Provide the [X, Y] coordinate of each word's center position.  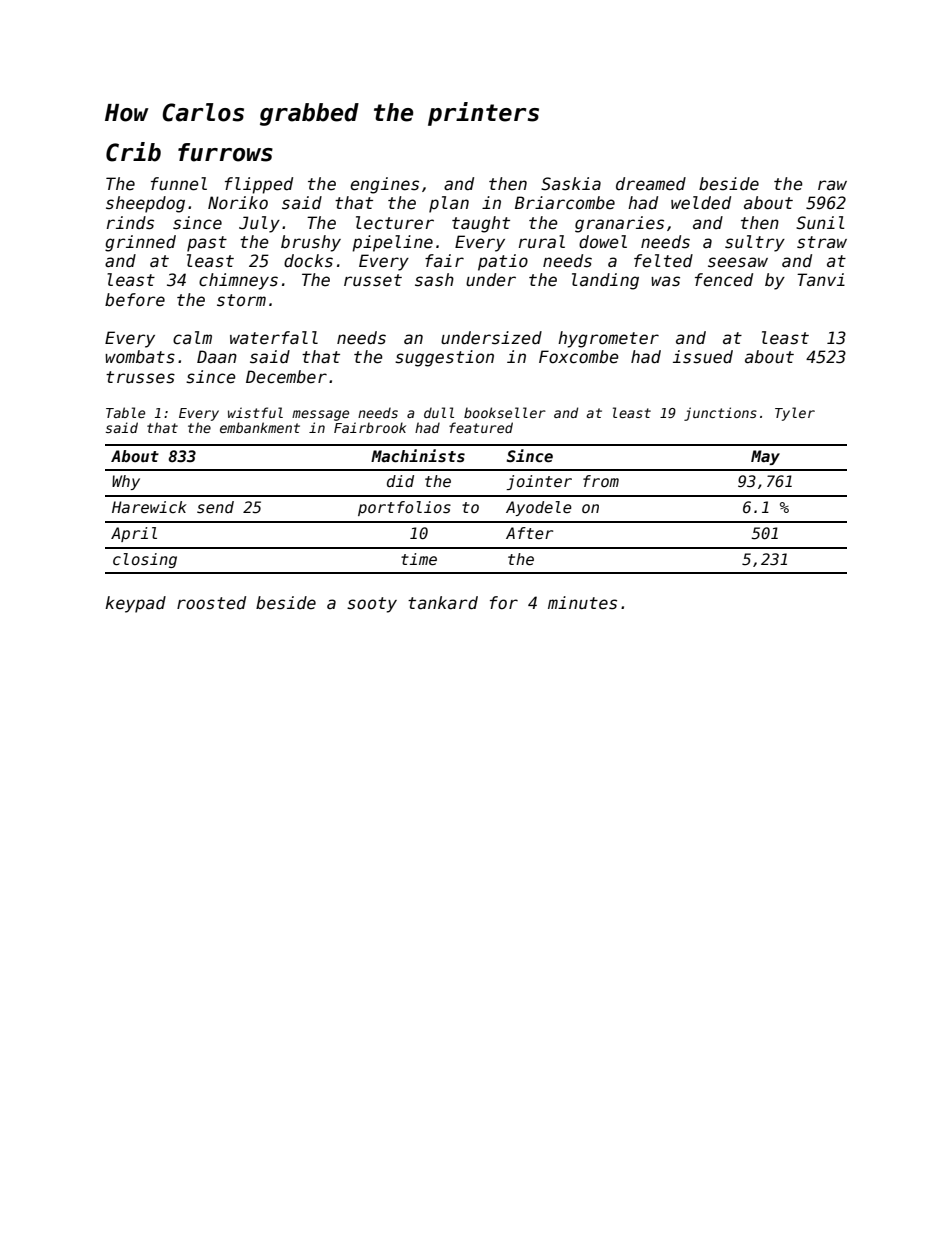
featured [481, 427]
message [320, 415]
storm [241, 300]
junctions [720, 414]
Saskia [571, 184]
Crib [133, 152]
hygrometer [608, 339]
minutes [582, 603]
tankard [443, 603]
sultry [755, 243]
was [665, 281]
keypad [135, 604]
